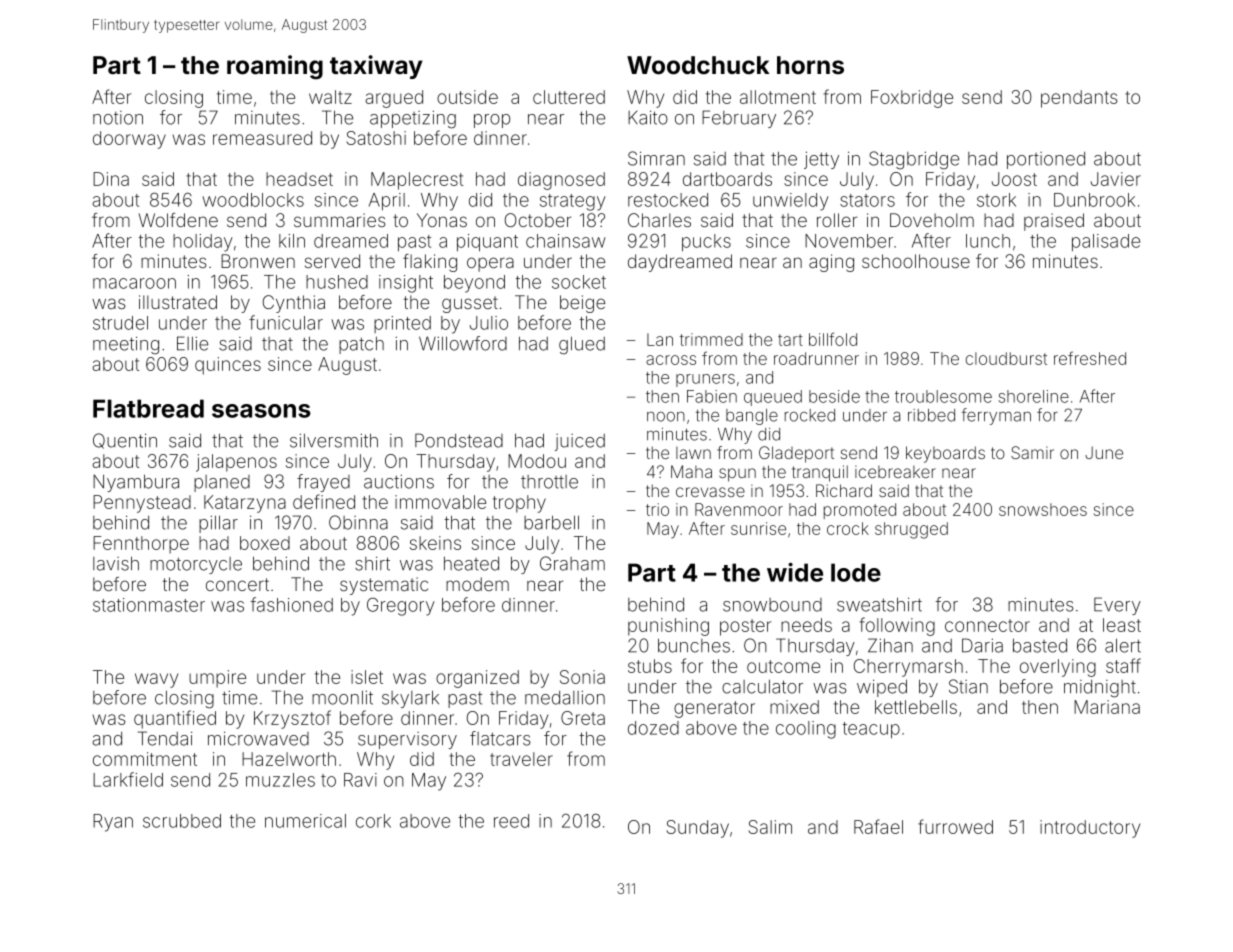 Image resolution: width=1233 pixels, height=952 pixels. I want to click on pucks, so click(706, 243).
